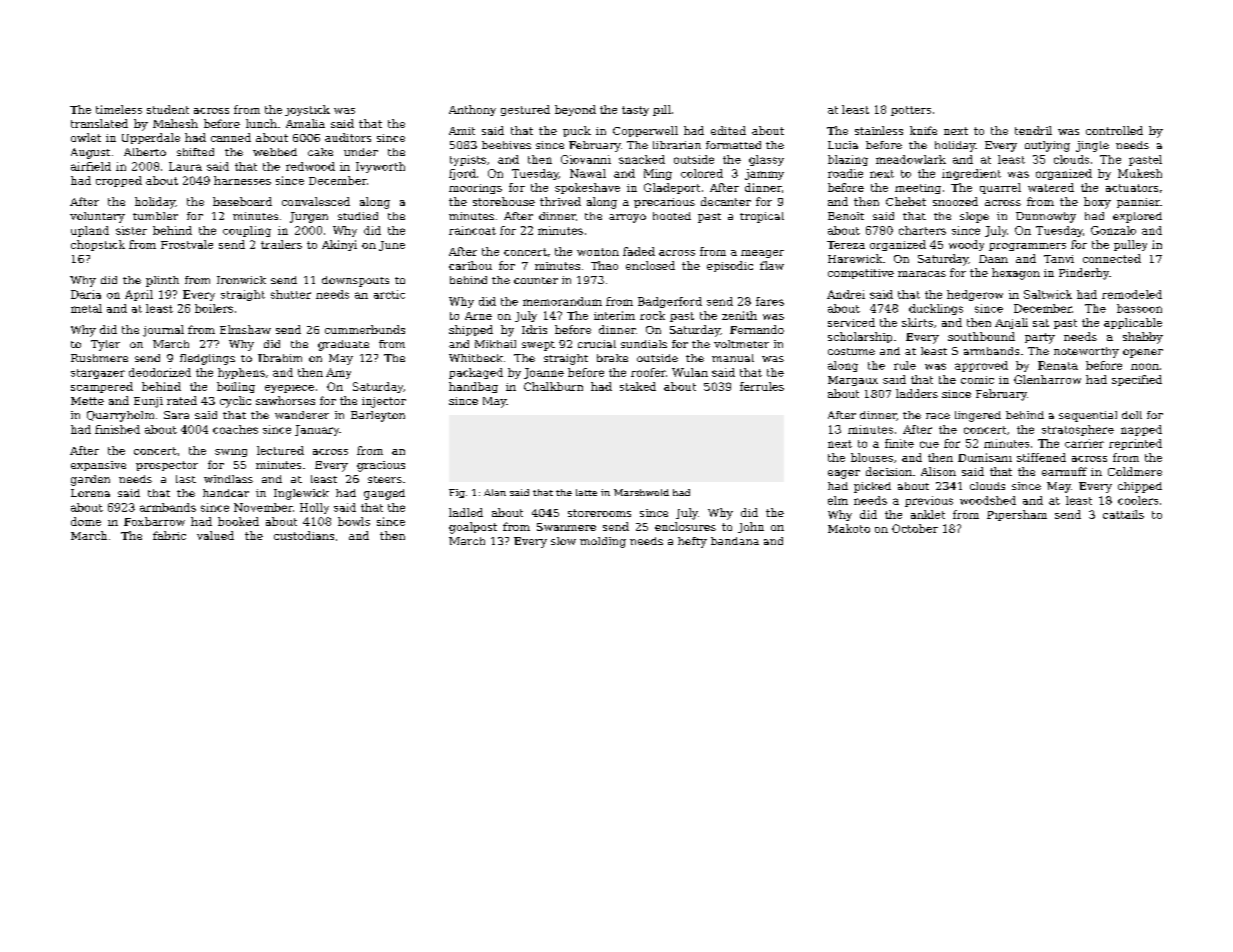  I want to click on Idris, so click(534, 329).
